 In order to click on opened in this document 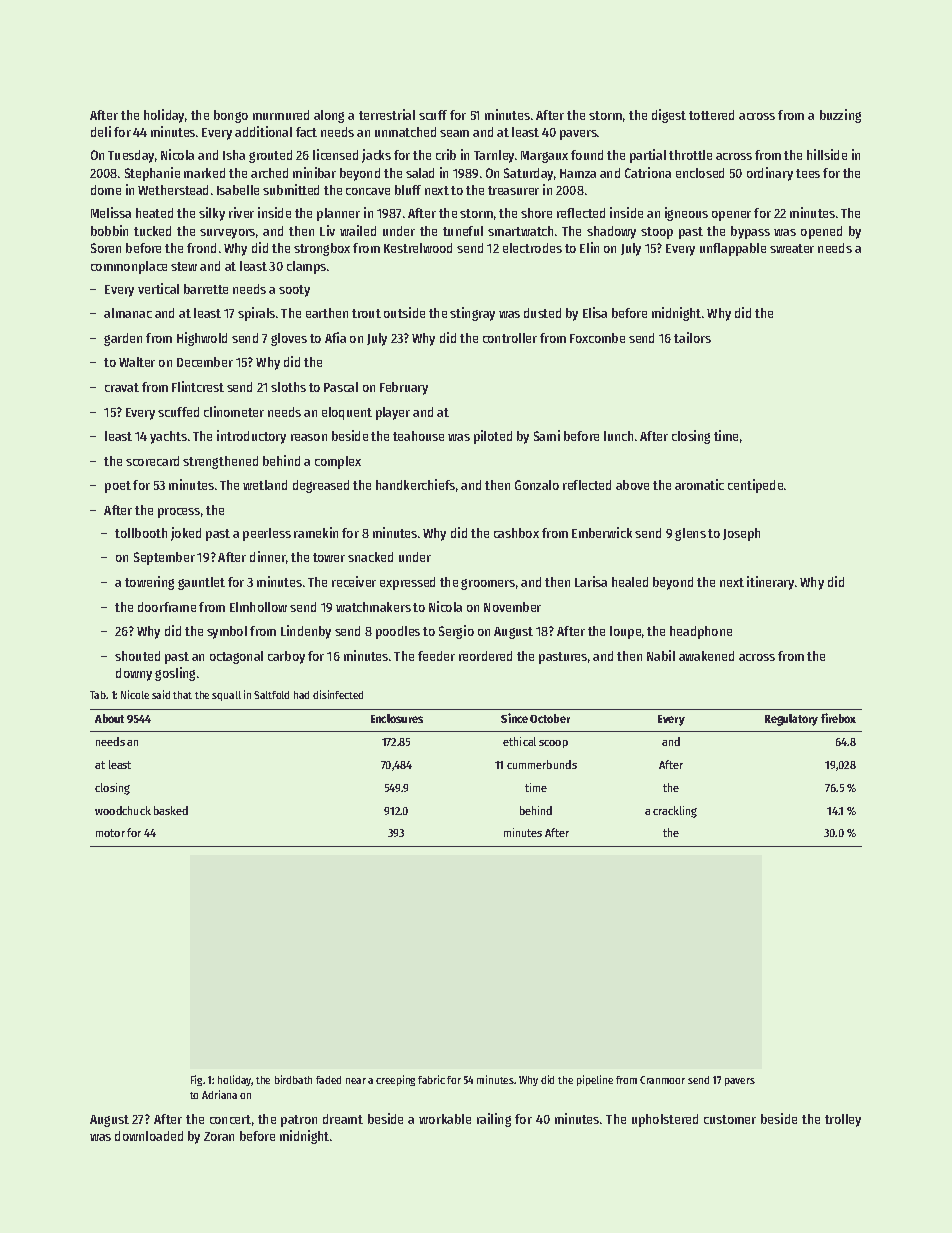, I will do `click(821, 232)`.
